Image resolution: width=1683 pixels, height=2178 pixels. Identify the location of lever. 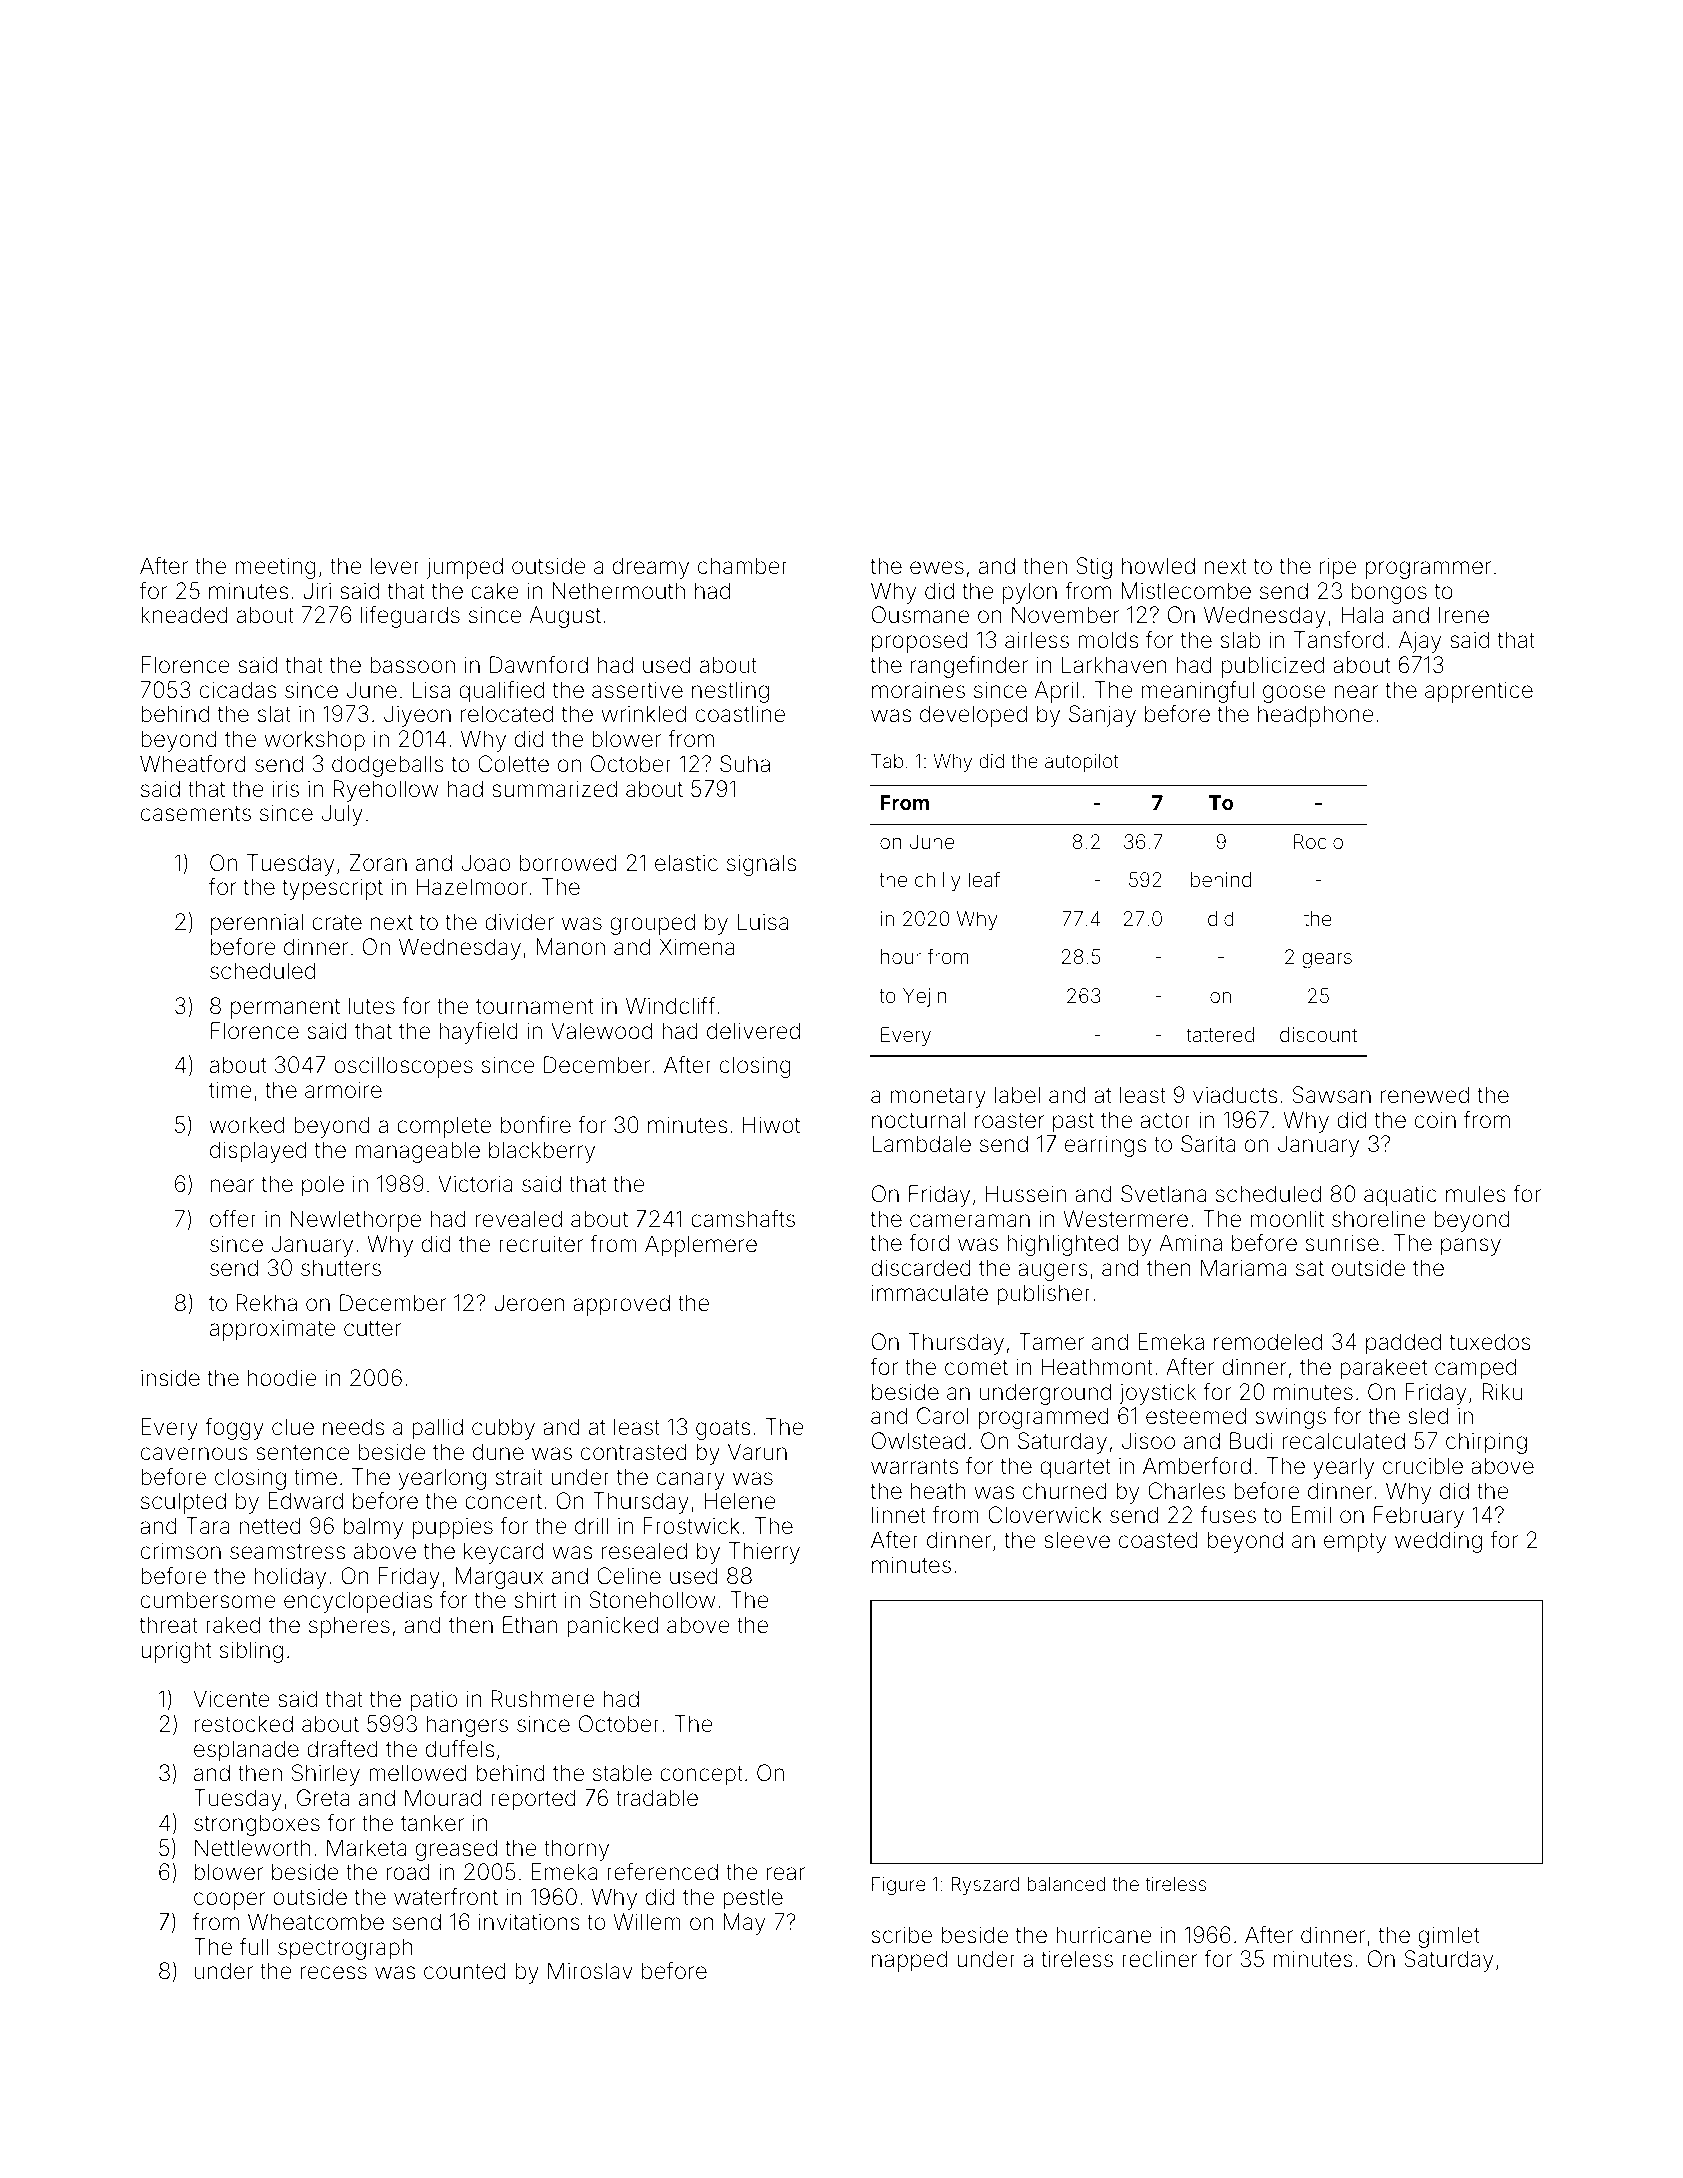
(395, 566).
